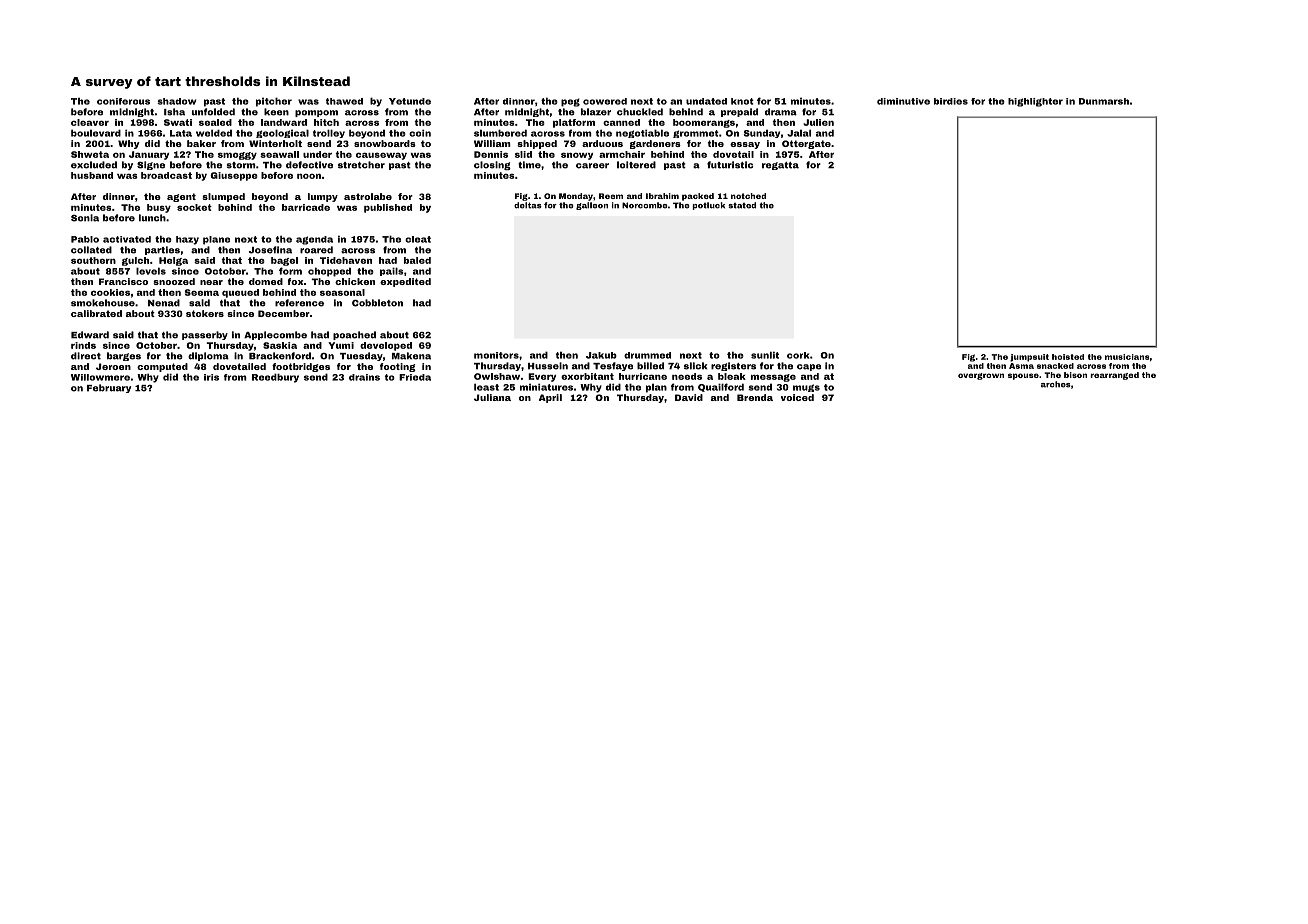 Image resolution: width=1308 pixels, height=924 pixels. What do you see at coordinates (420, 133) in the page?
I see `coin` at bounding box center [420, 133].
